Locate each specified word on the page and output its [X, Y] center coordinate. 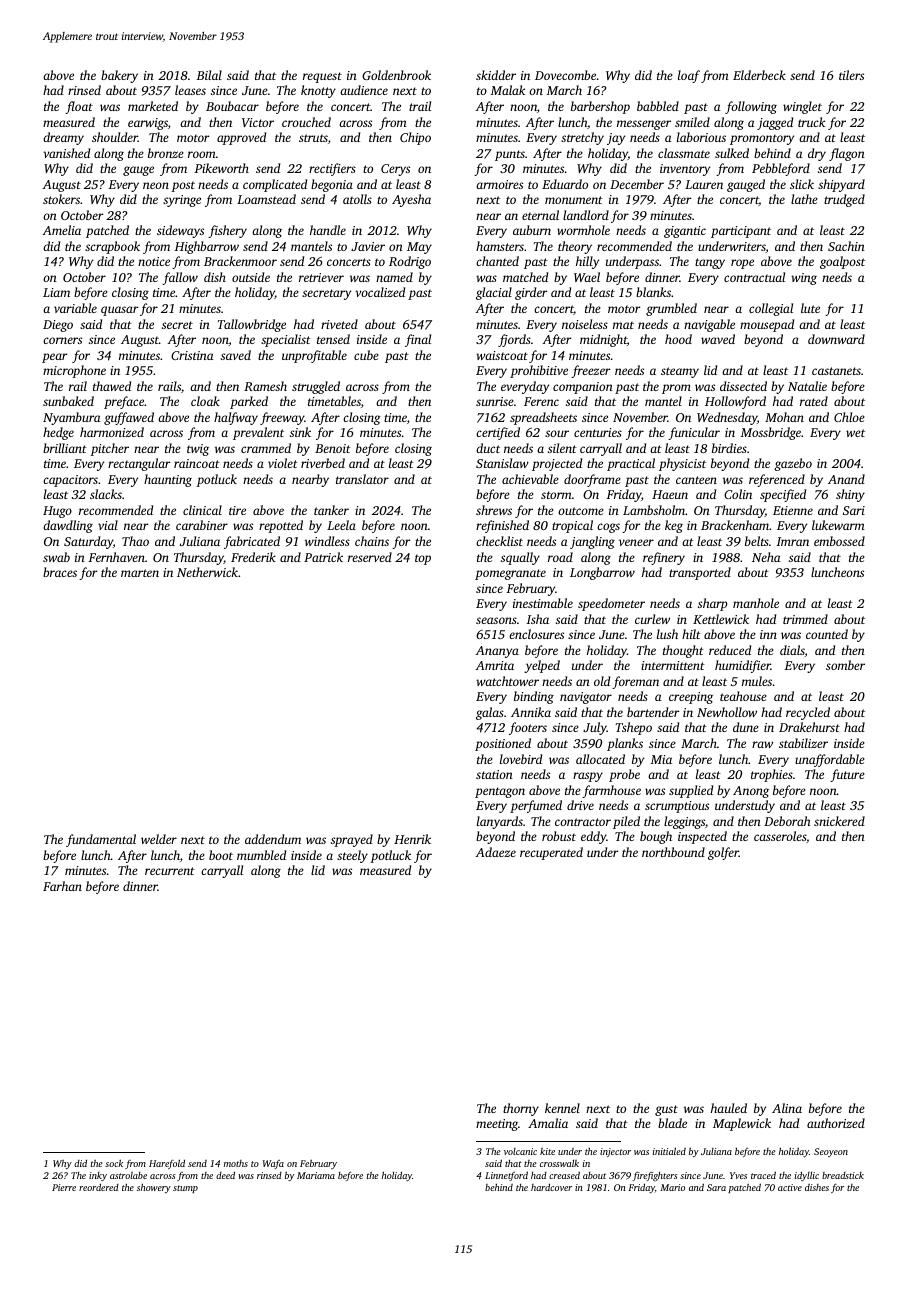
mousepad [767, 325]
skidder [496, 75]
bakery [119, 76]
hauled [729, 1108]
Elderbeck [759, 75]
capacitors [70, 481]
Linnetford [506, 1176]
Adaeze [496, 852]
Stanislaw [502, 463]
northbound [673, 852]
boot [221, 855]
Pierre [64, 1187]
